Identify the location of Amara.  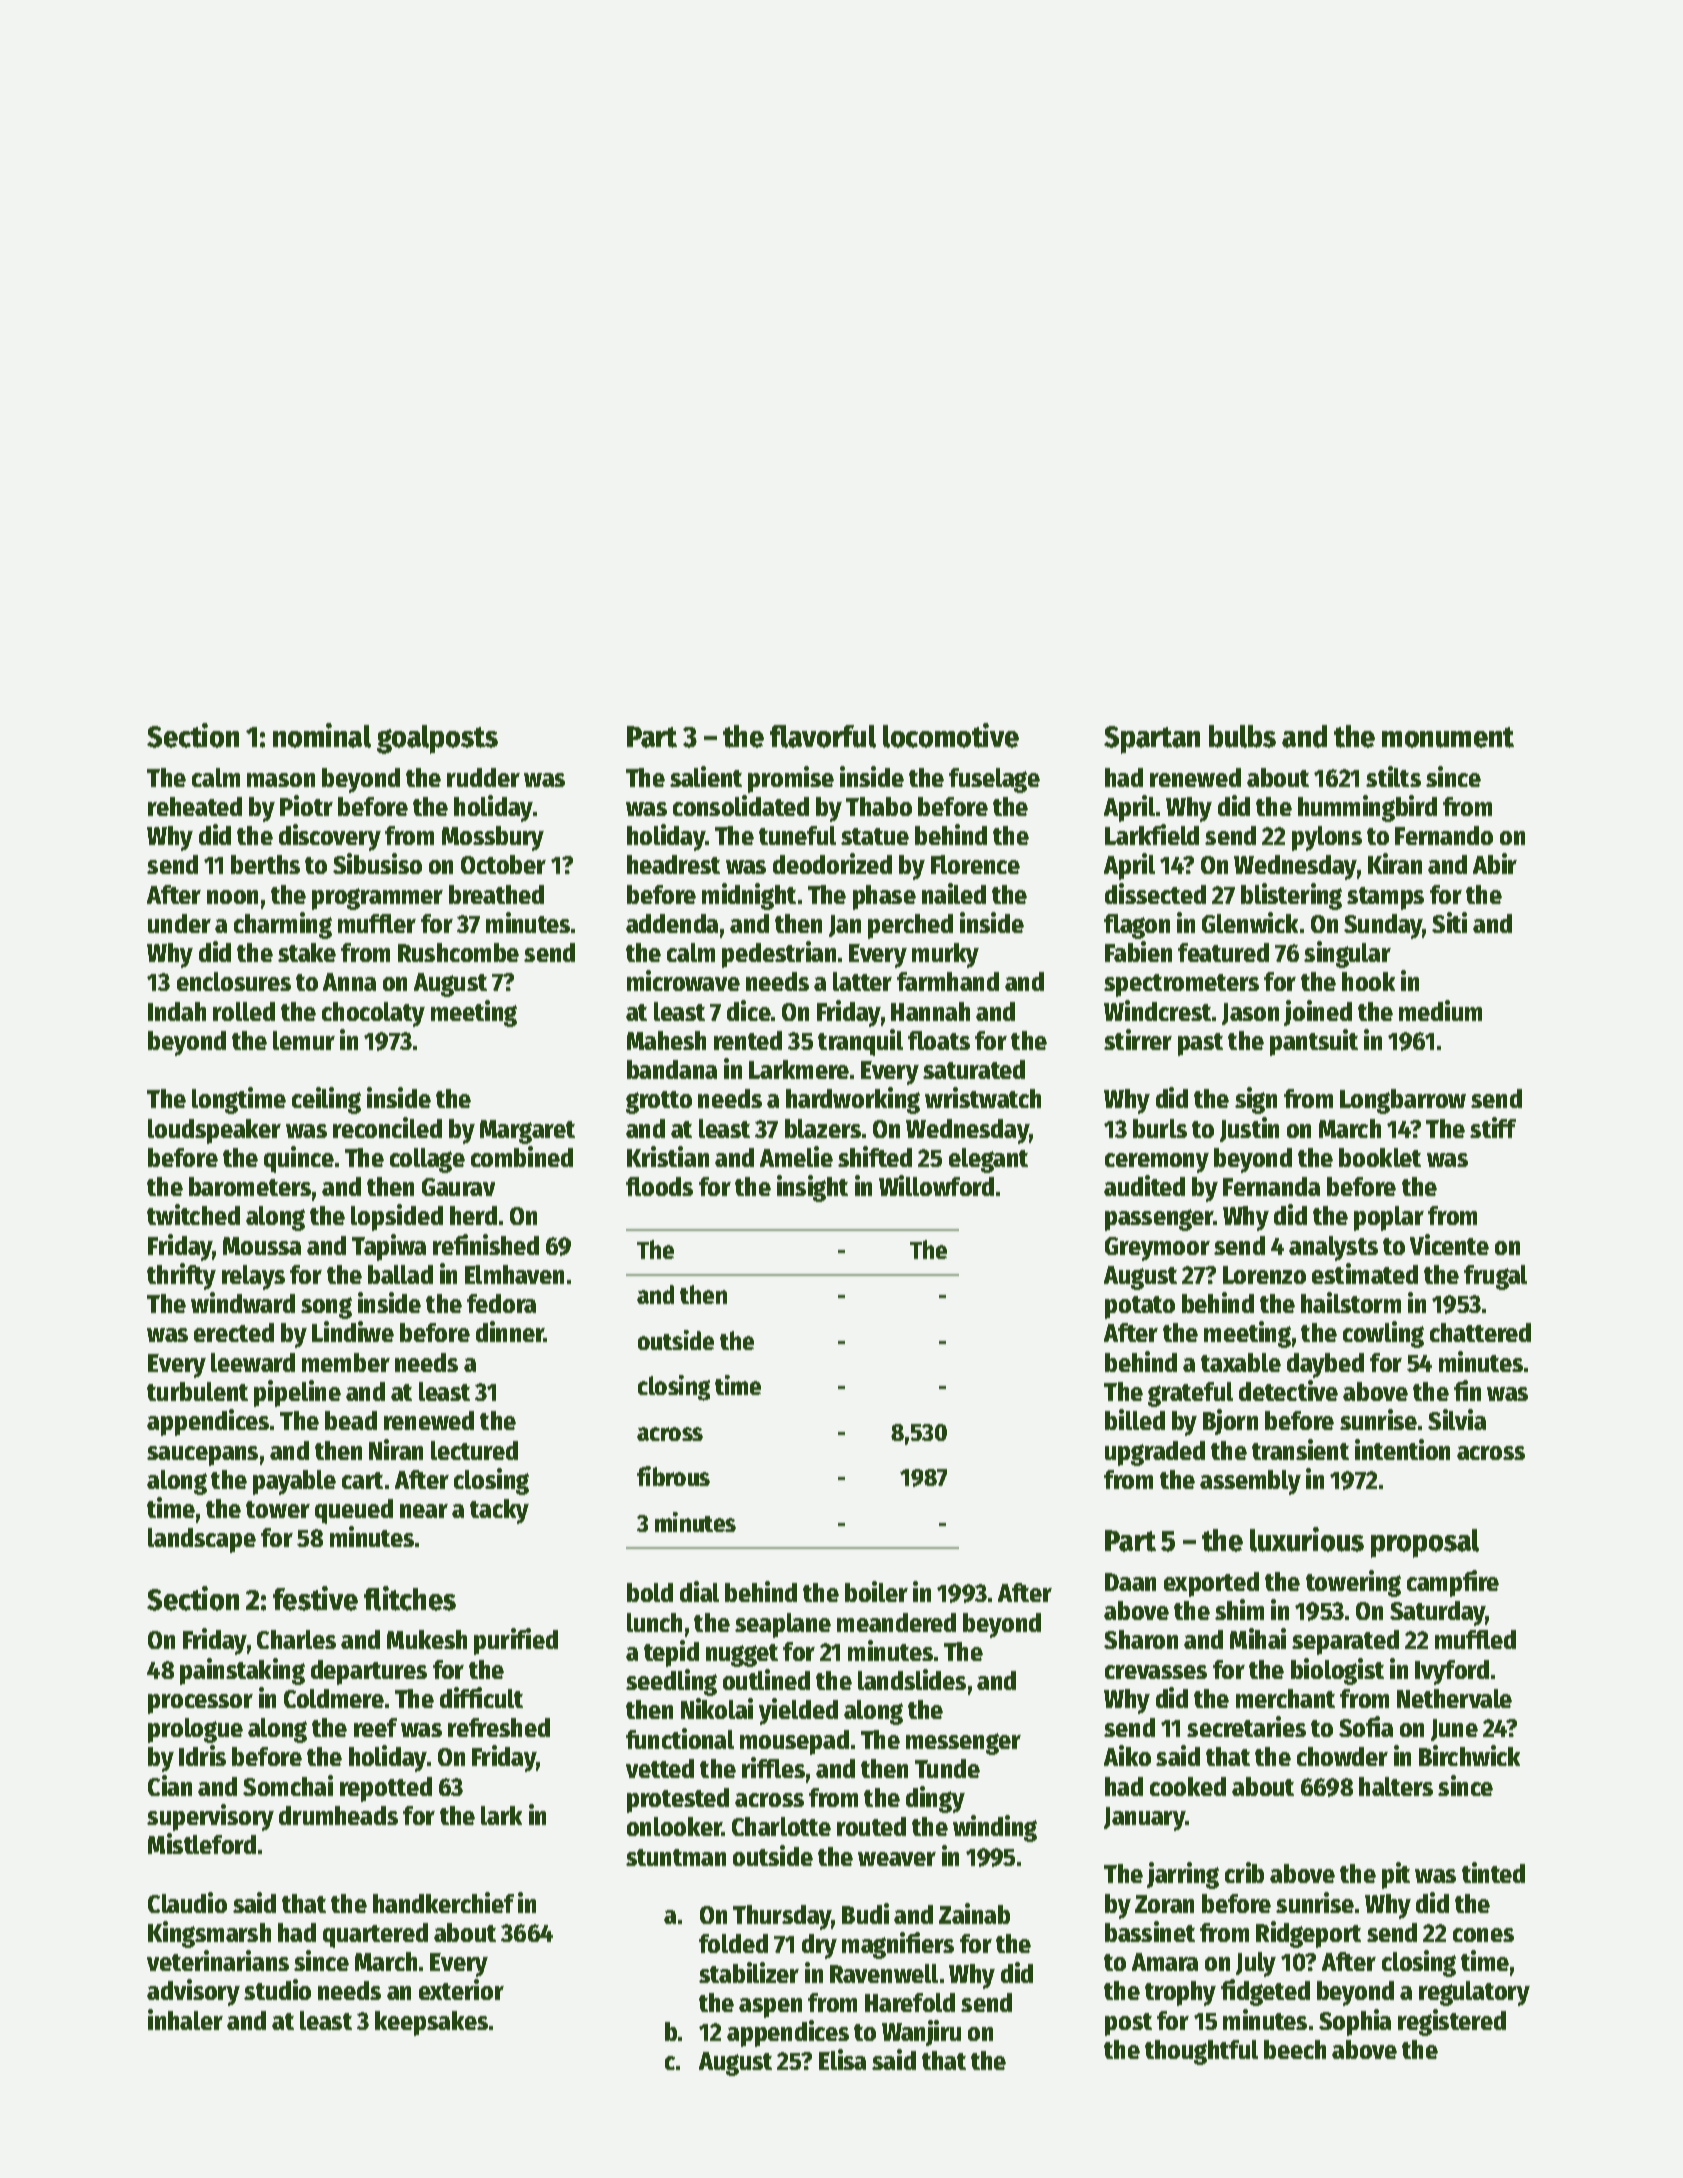
(1165, 1962).
